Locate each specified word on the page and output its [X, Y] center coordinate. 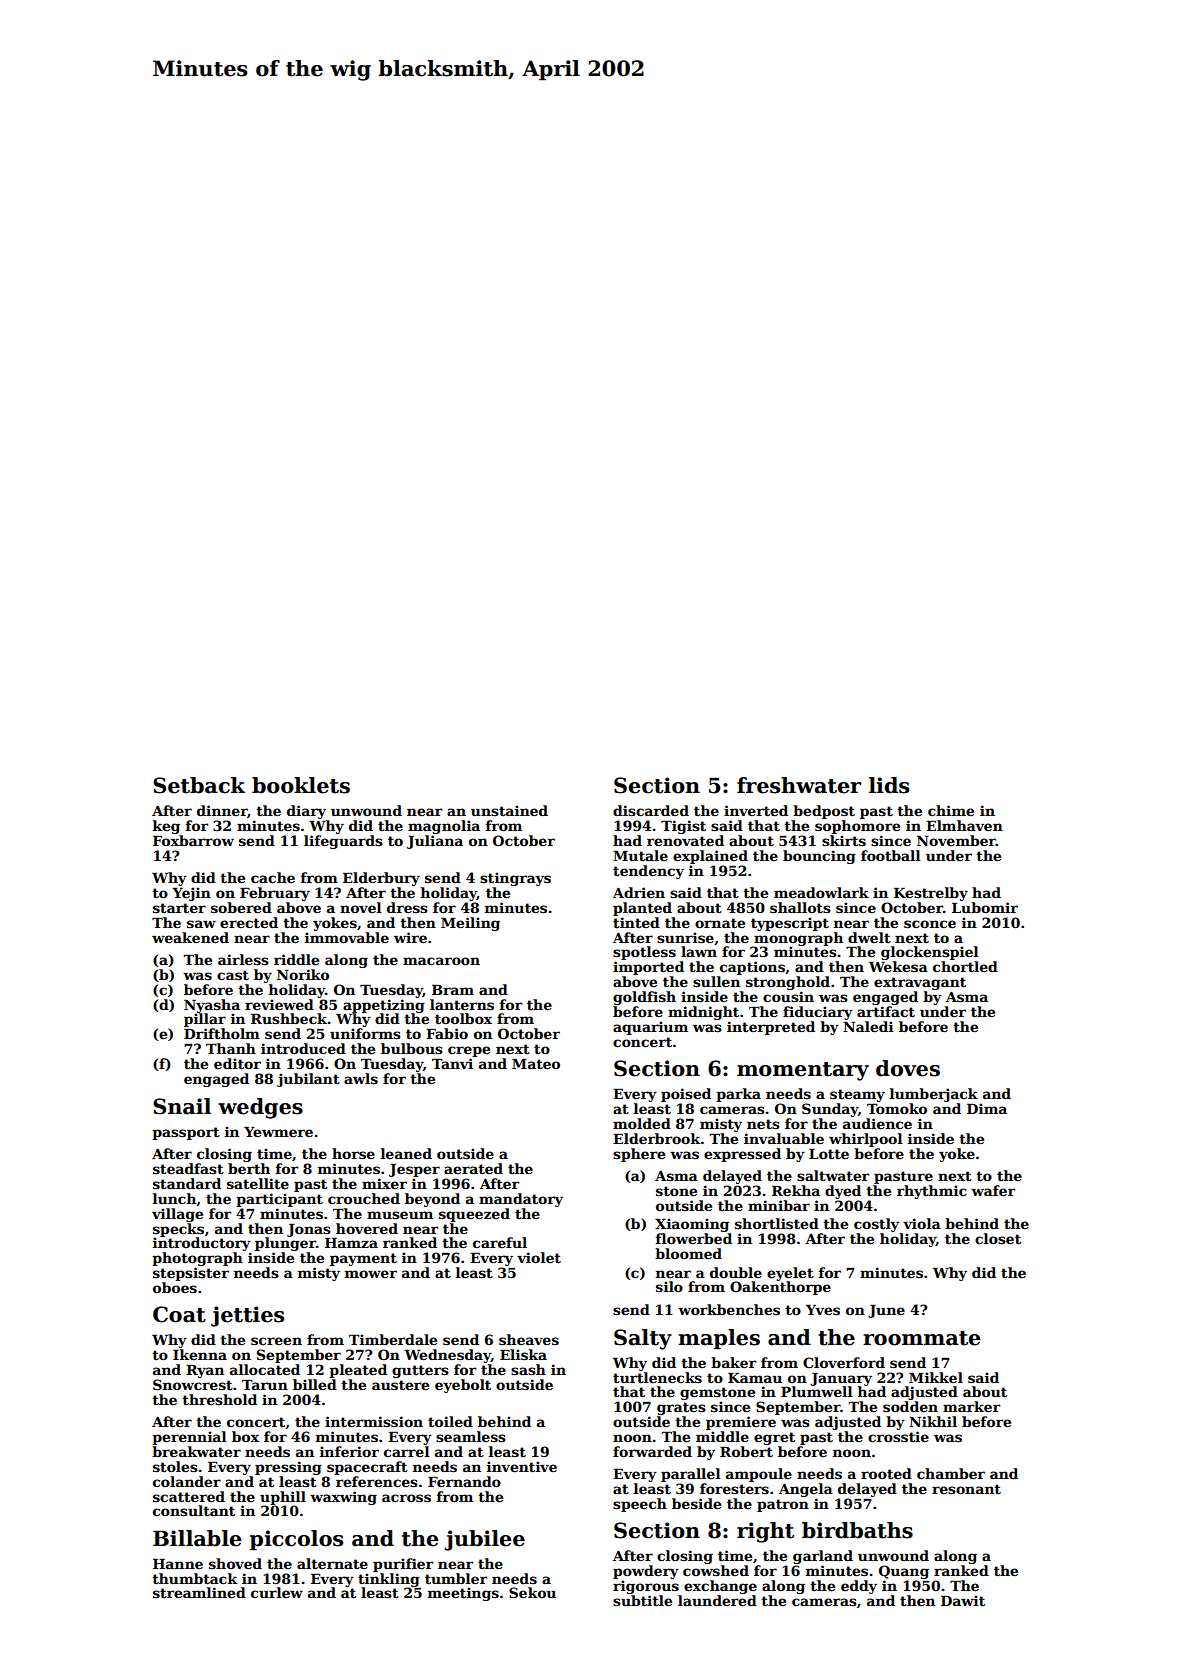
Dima [987, 1108]
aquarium [650, 1028]
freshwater [799, 785]
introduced [303, 1048]
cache [273, 877]
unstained [509, 810]
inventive [522, 1466]
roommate [922, 1338]
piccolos [296, 1540]
